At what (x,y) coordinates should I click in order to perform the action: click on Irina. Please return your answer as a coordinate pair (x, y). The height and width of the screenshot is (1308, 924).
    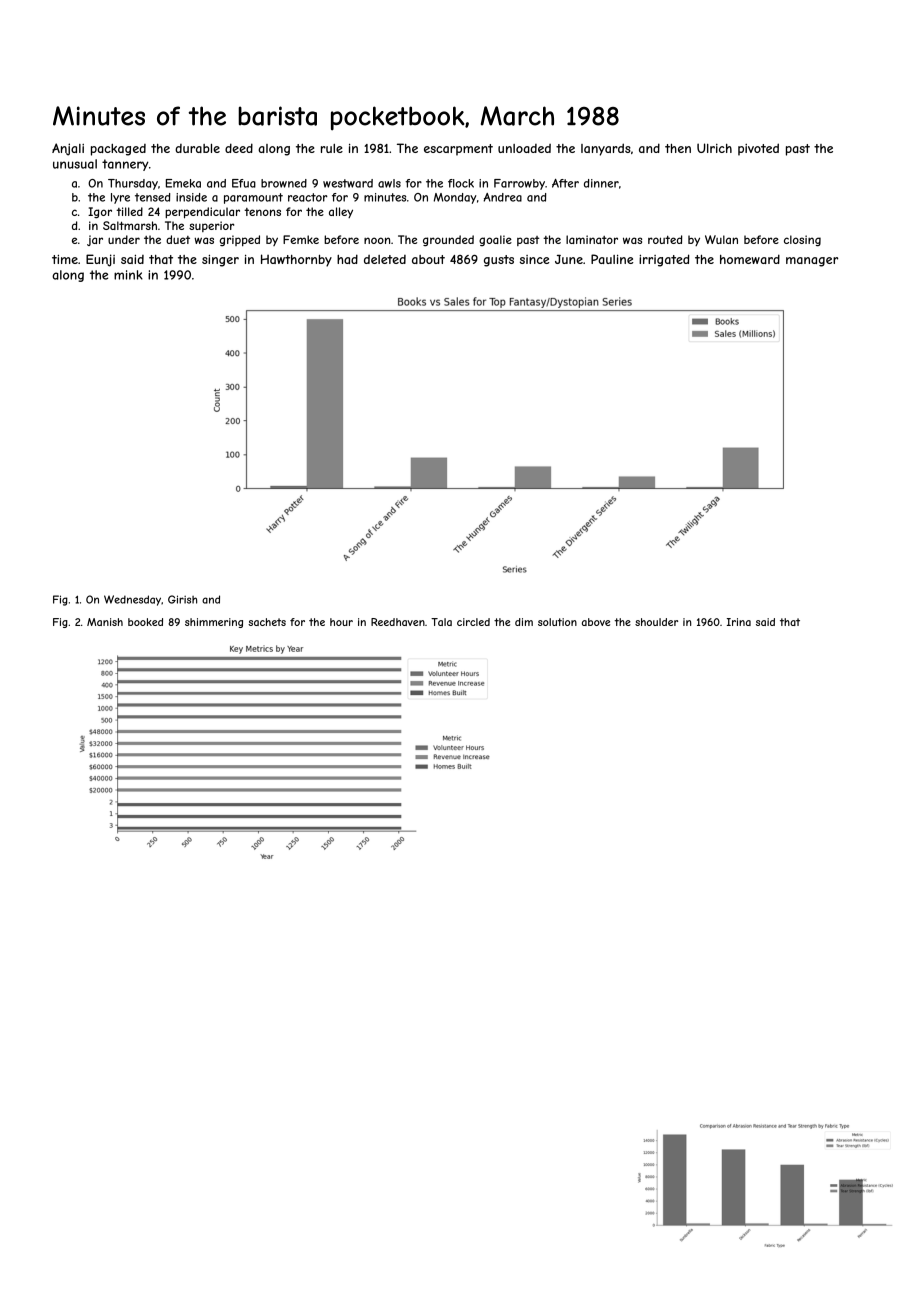
    Looking at the image, I should click on (739, 622).
